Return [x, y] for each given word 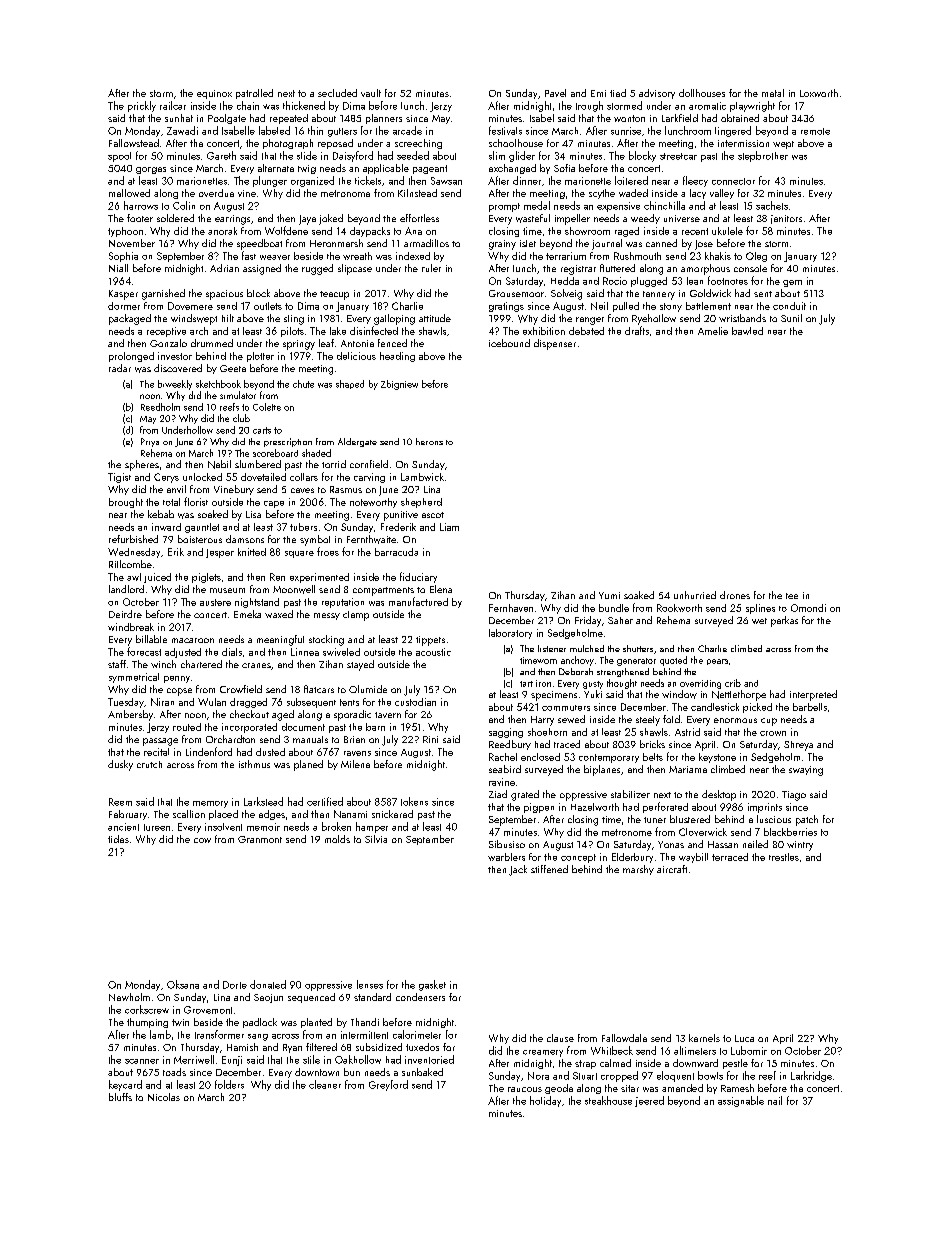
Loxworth [819, 93]
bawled [747, 331]
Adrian [224, 268]
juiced [157, 578]
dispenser [555, 344]
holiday [545, 1101]
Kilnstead [417, 193]
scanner [142, 1061]
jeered [649, 1101]
